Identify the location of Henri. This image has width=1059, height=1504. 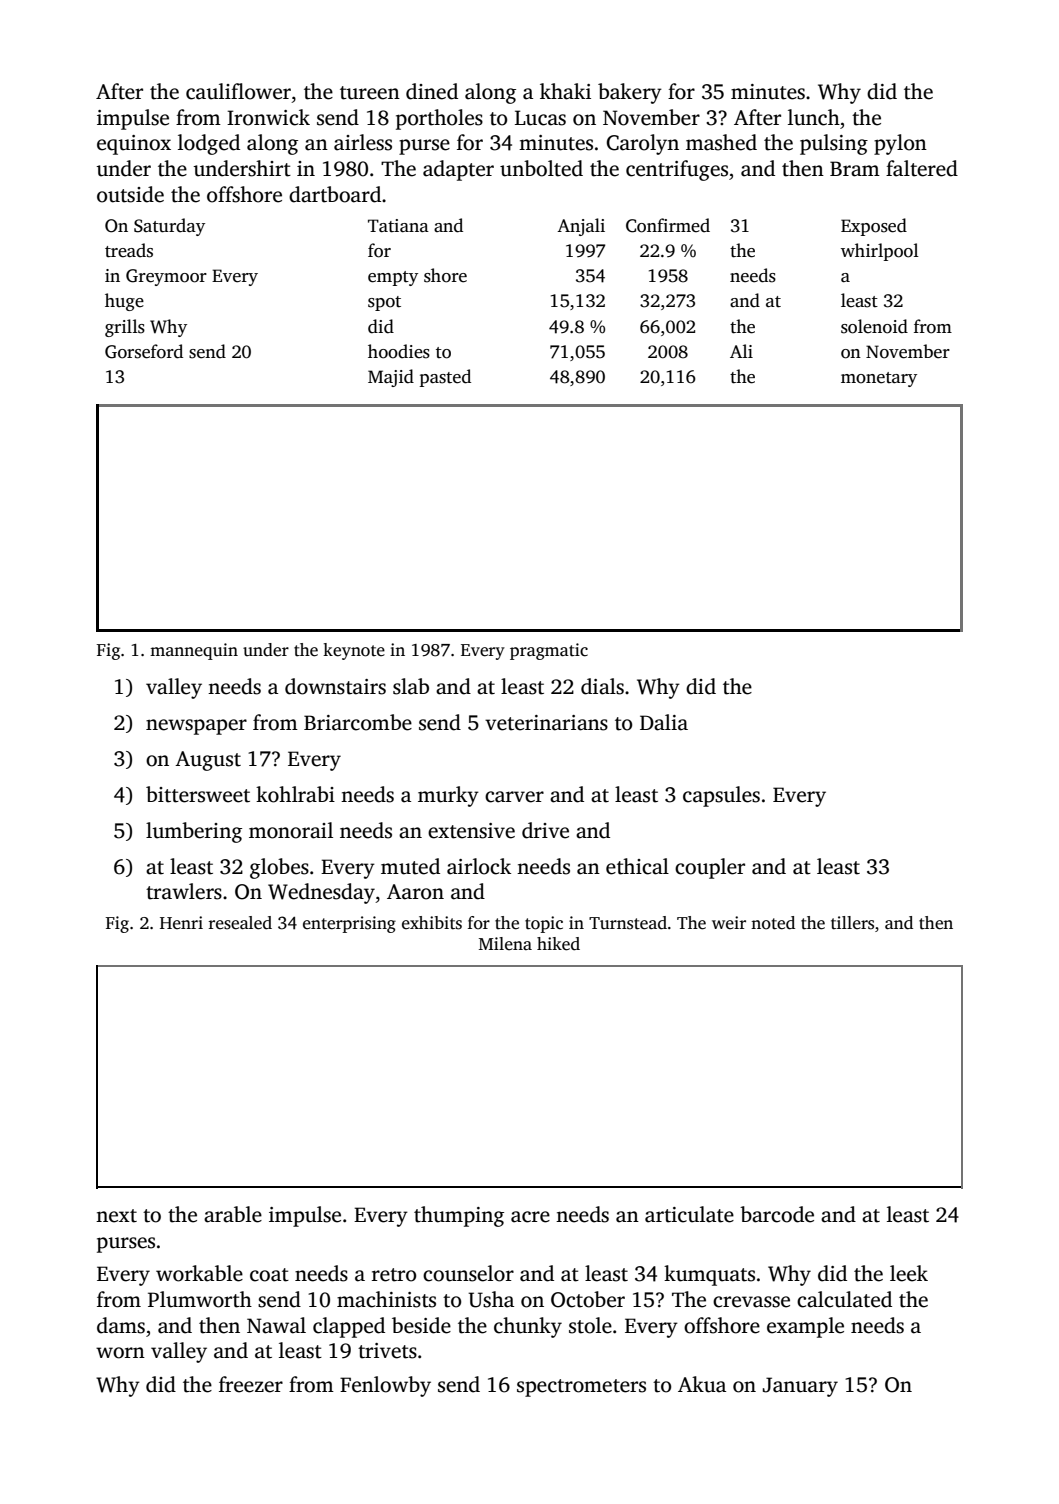
(181, 923).
